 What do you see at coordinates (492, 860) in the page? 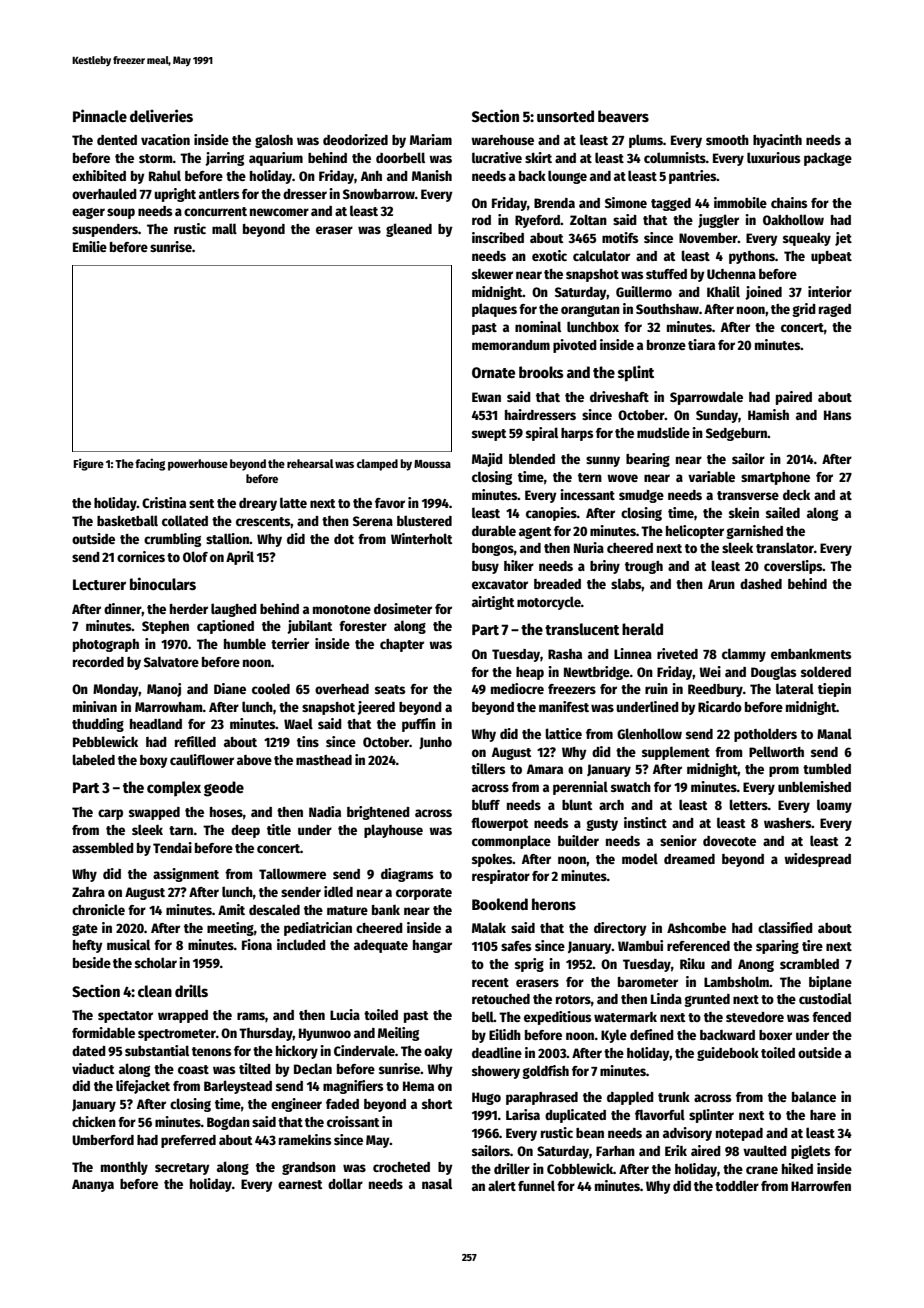
I see `spokes` at bounding box center [492, 860].
